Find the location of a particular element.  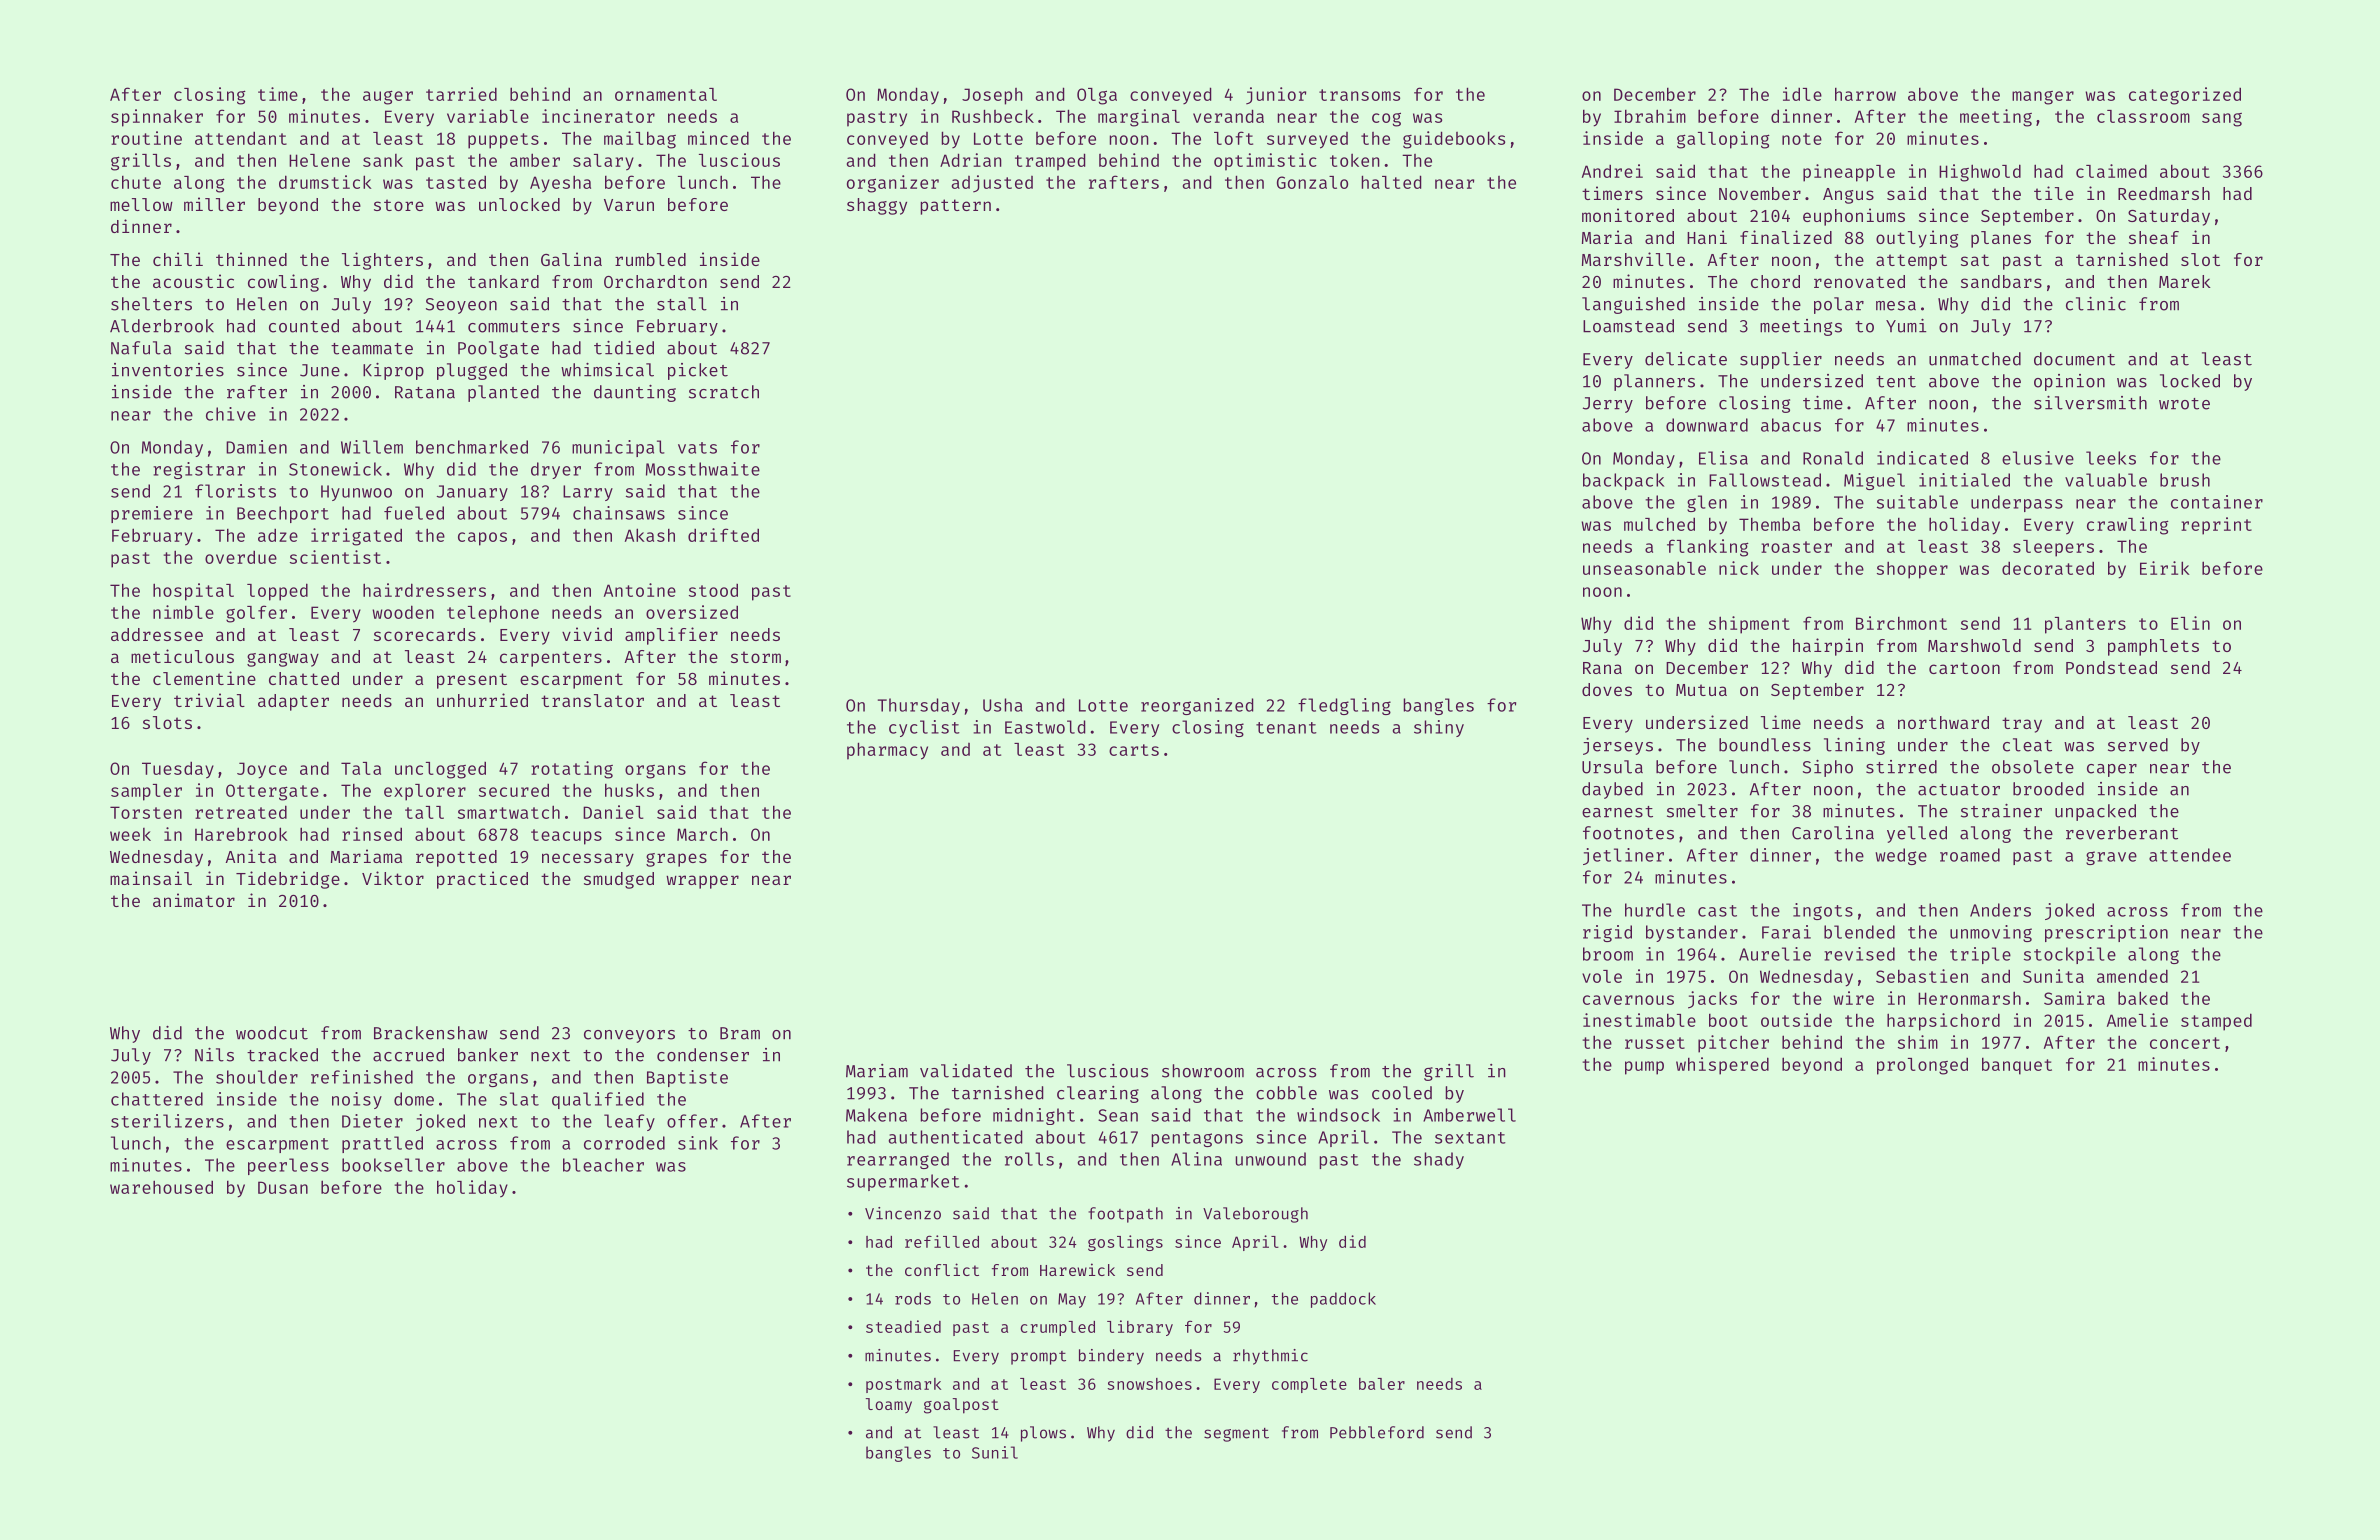

paddock is located at coordinates (1343, 1300).
